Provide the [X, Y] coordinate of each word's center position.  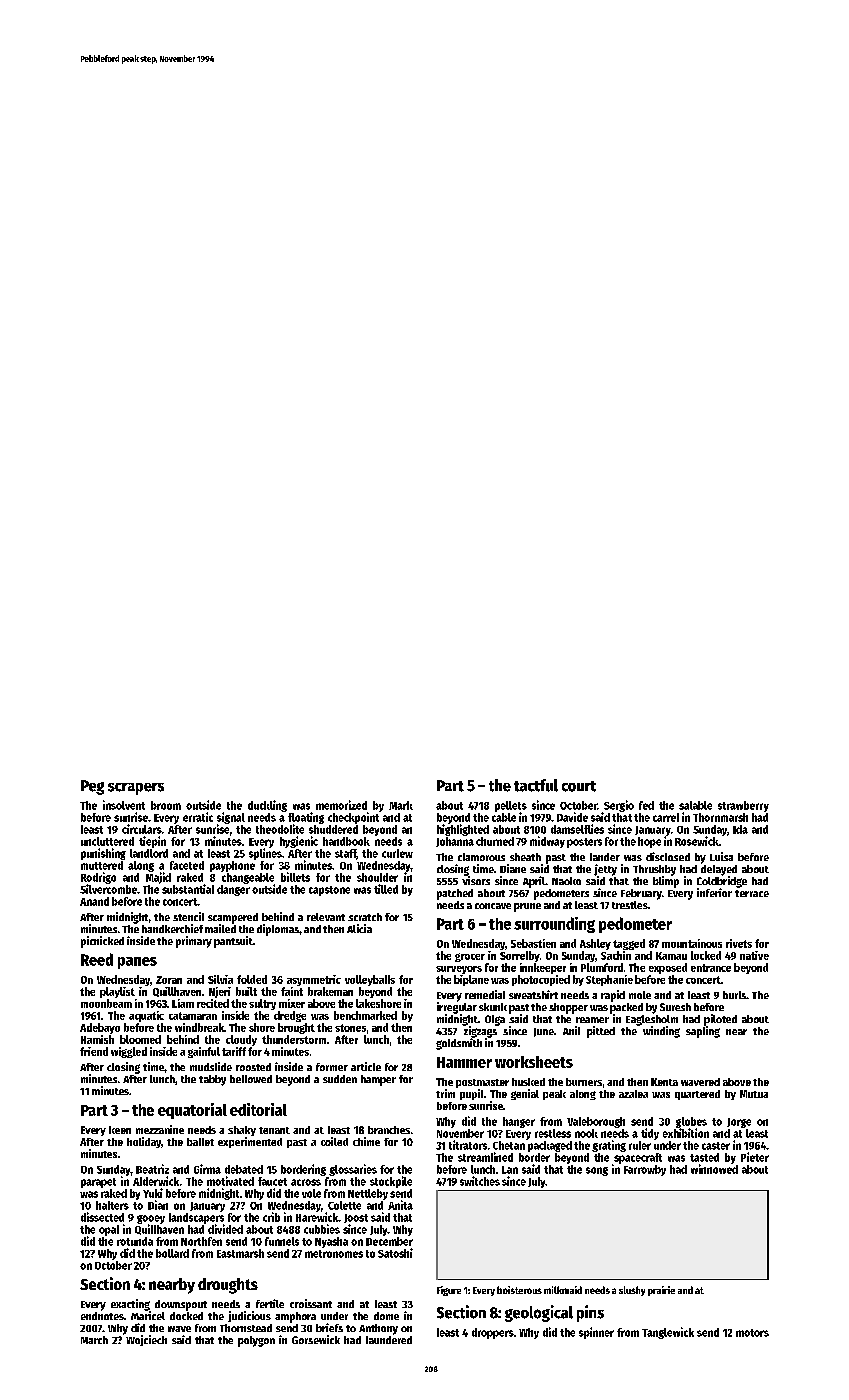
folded [252, 979]
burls [734, 995]
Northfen [201, 1241]
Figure [449, 1291]
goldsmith [459, 1044]
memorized [341, 805]
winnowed [714, 1169]
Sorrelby [520, 956]
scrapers [136, 789]
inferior [714, 892]
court [579, 786]
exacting [130, 1305]
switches [480, 1181]
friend [94, 1051]
